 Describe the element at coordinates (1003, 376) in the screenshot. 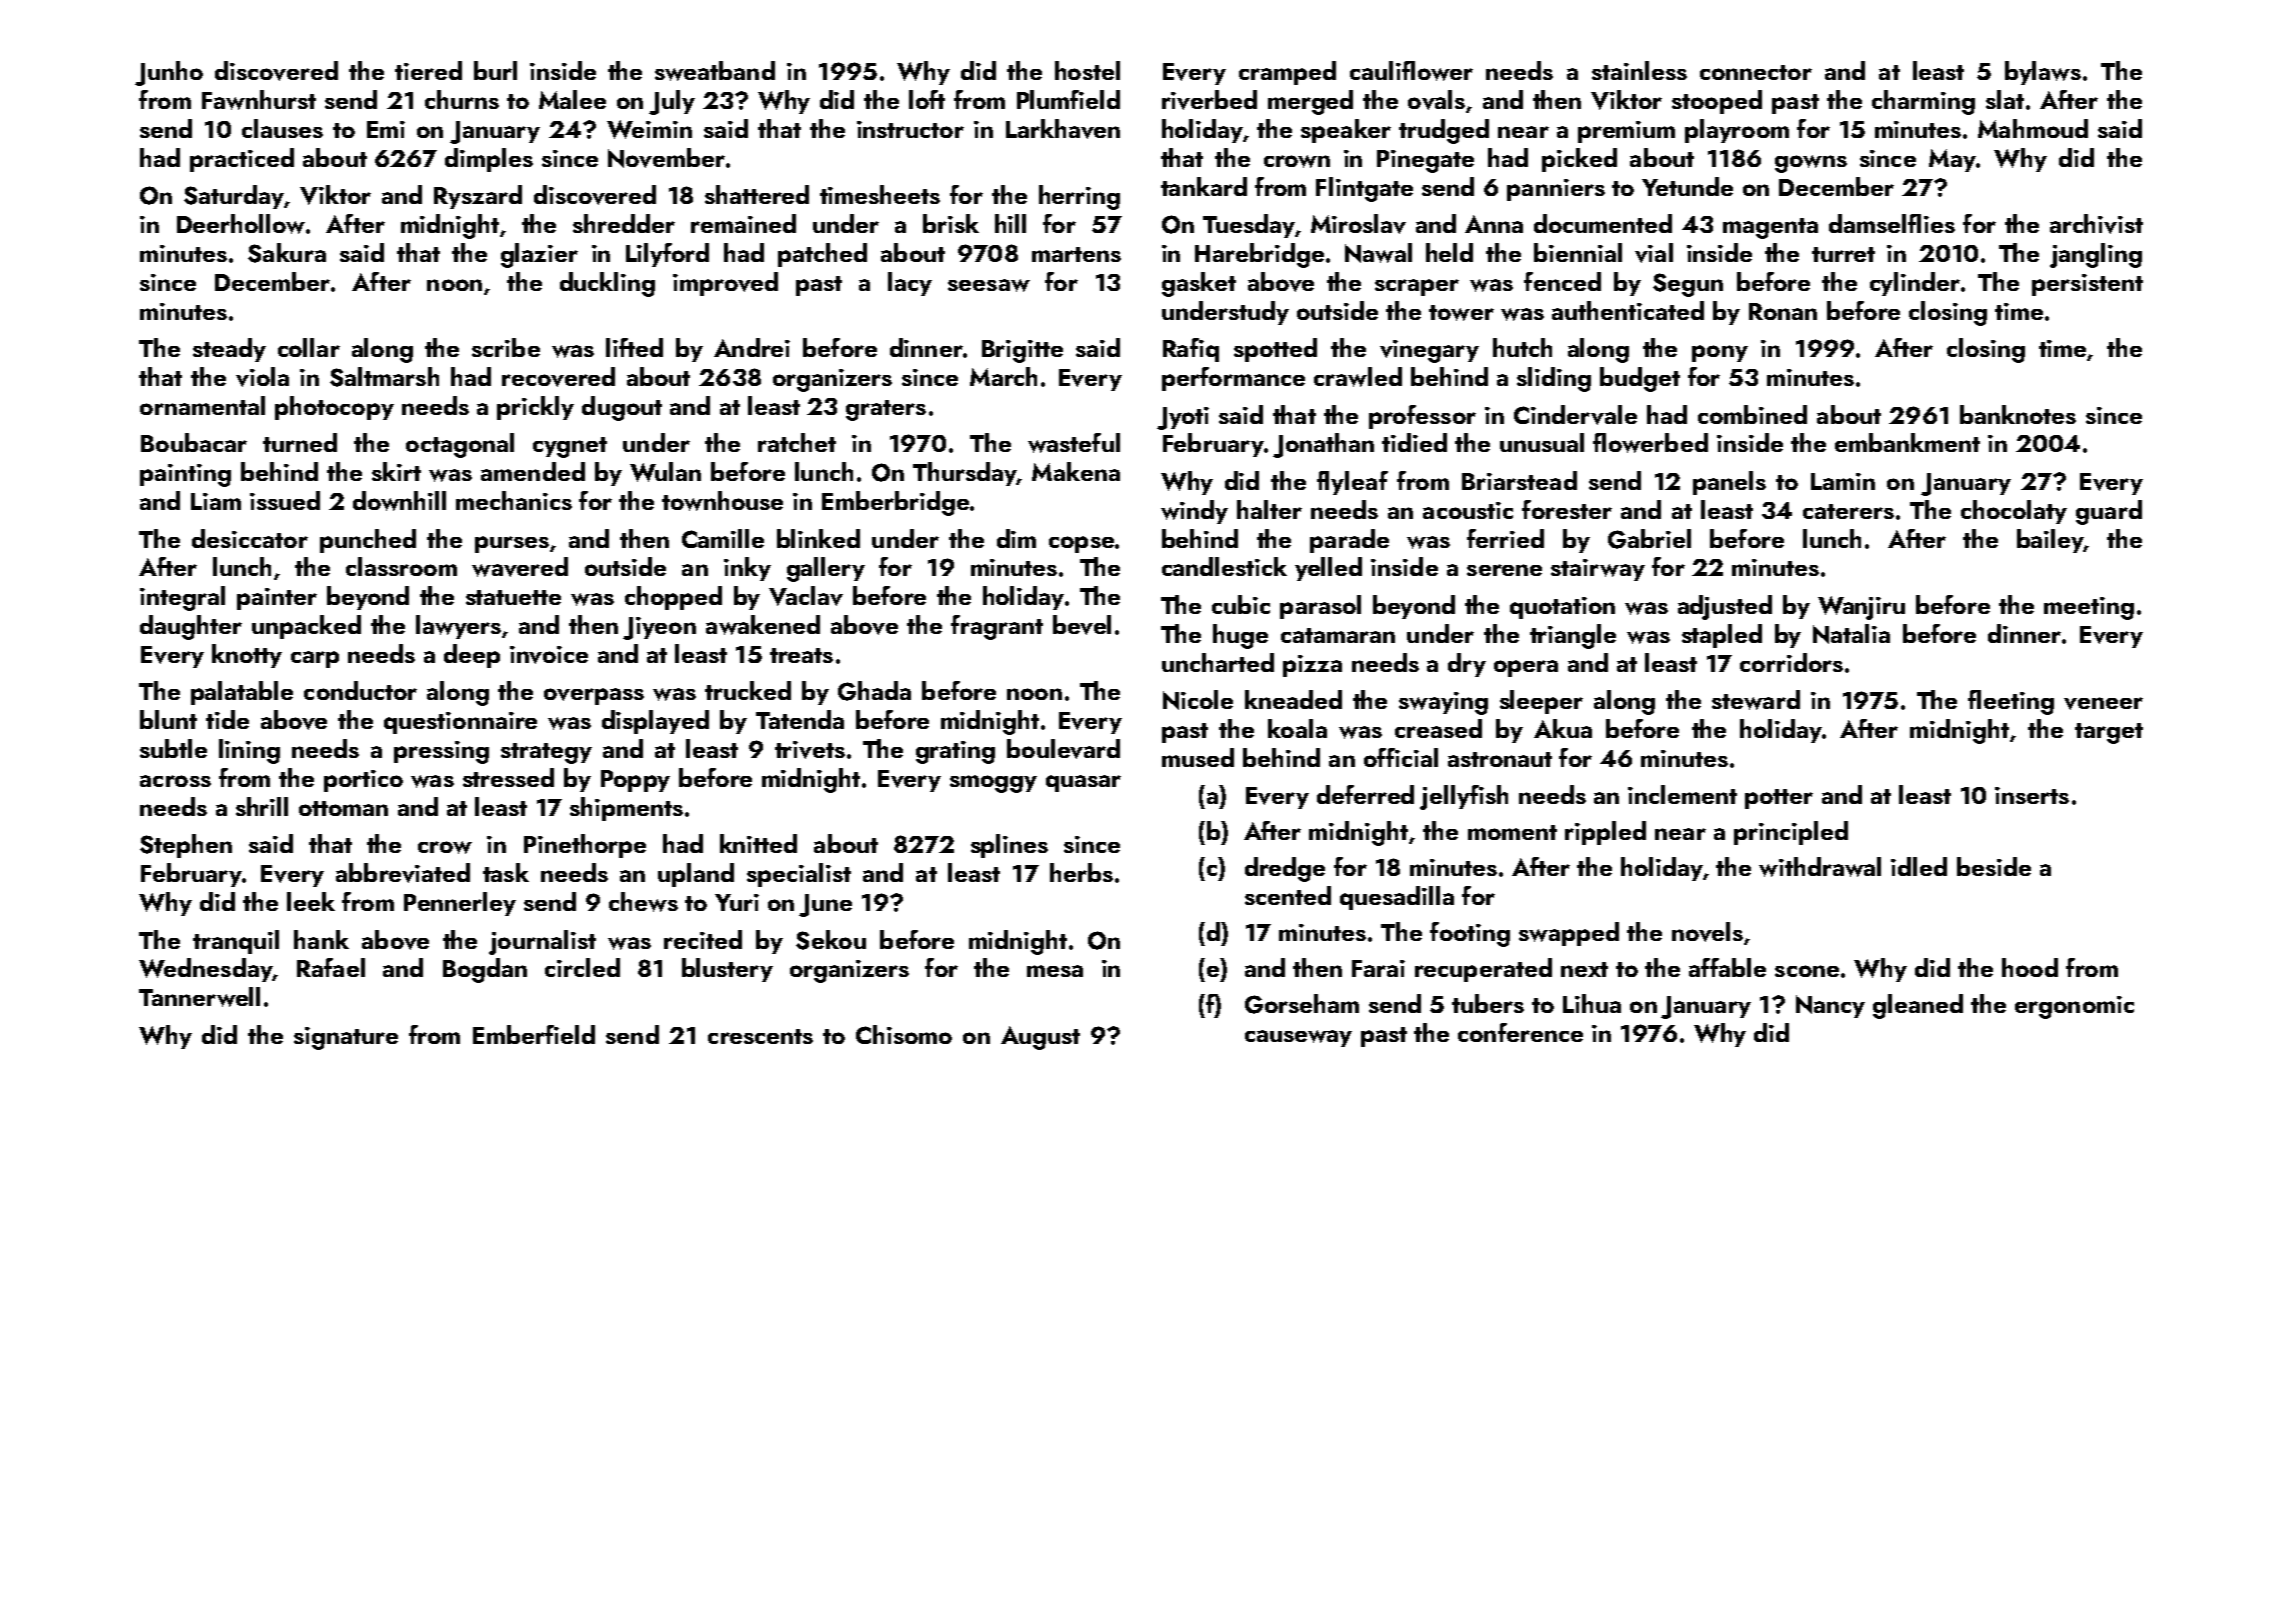

I see `March` at that location.
